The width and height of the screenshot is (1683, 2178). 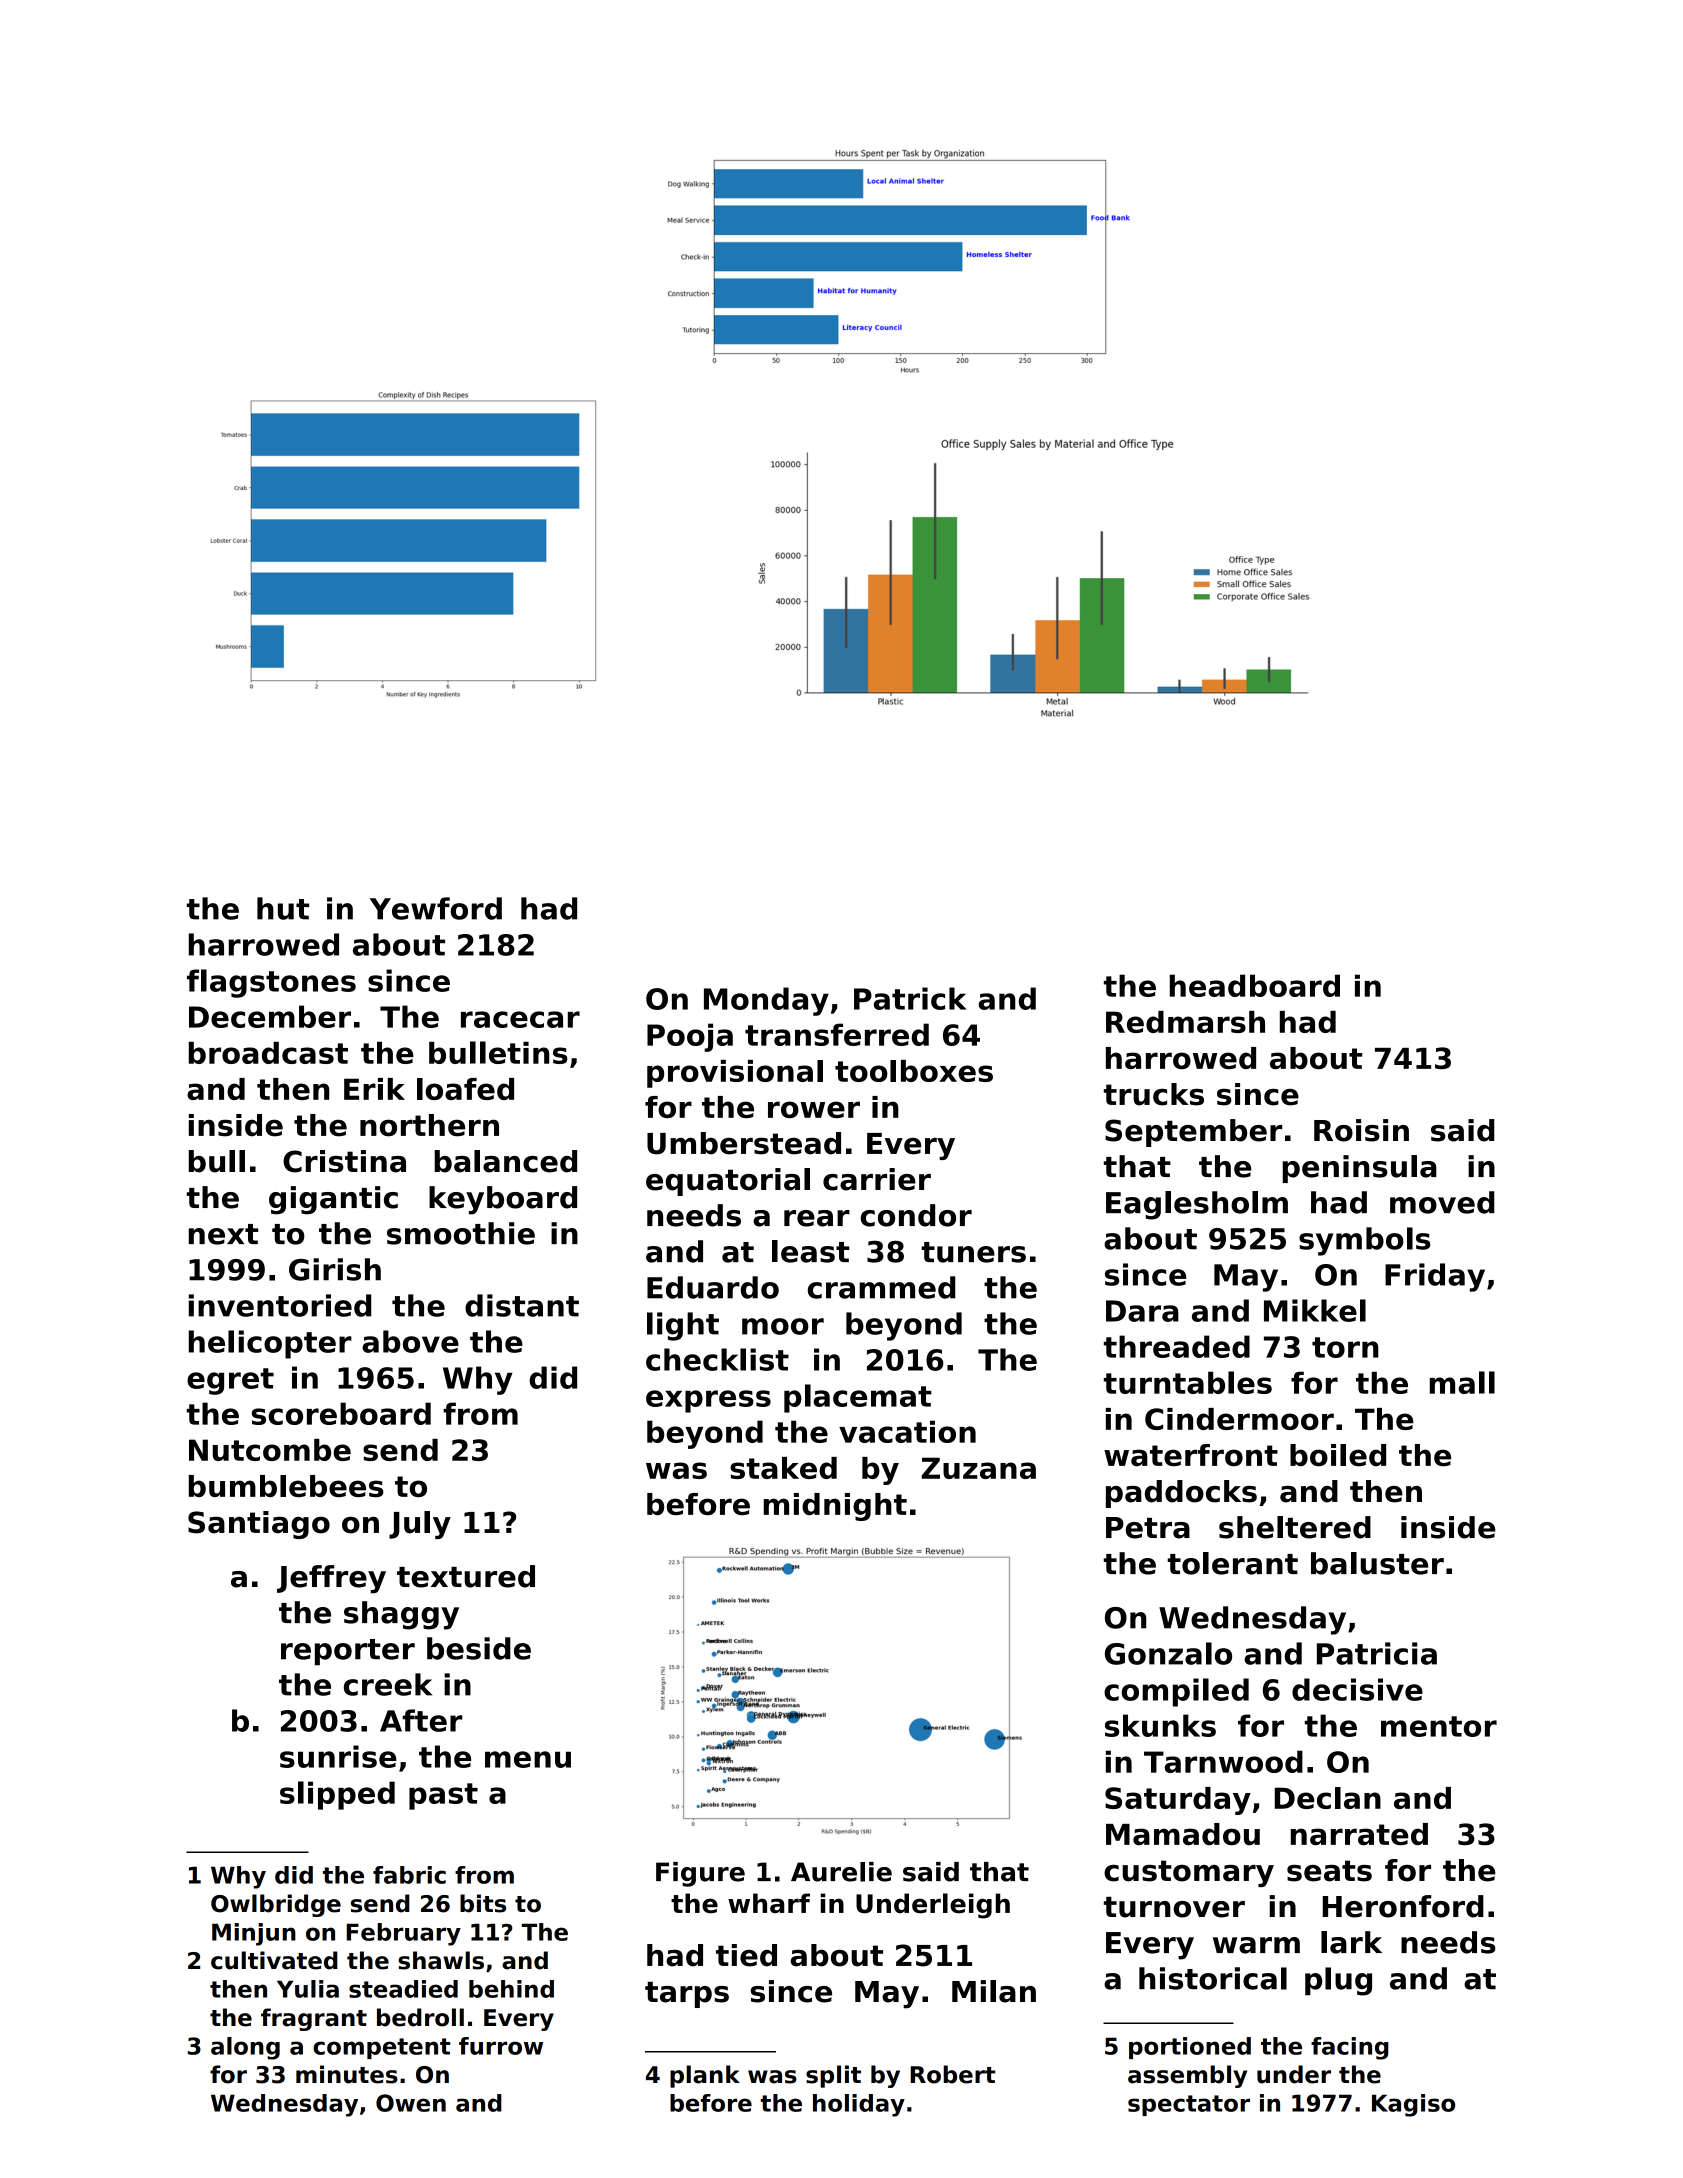 I want to click on headboard, so click(x=1255, y=985).
